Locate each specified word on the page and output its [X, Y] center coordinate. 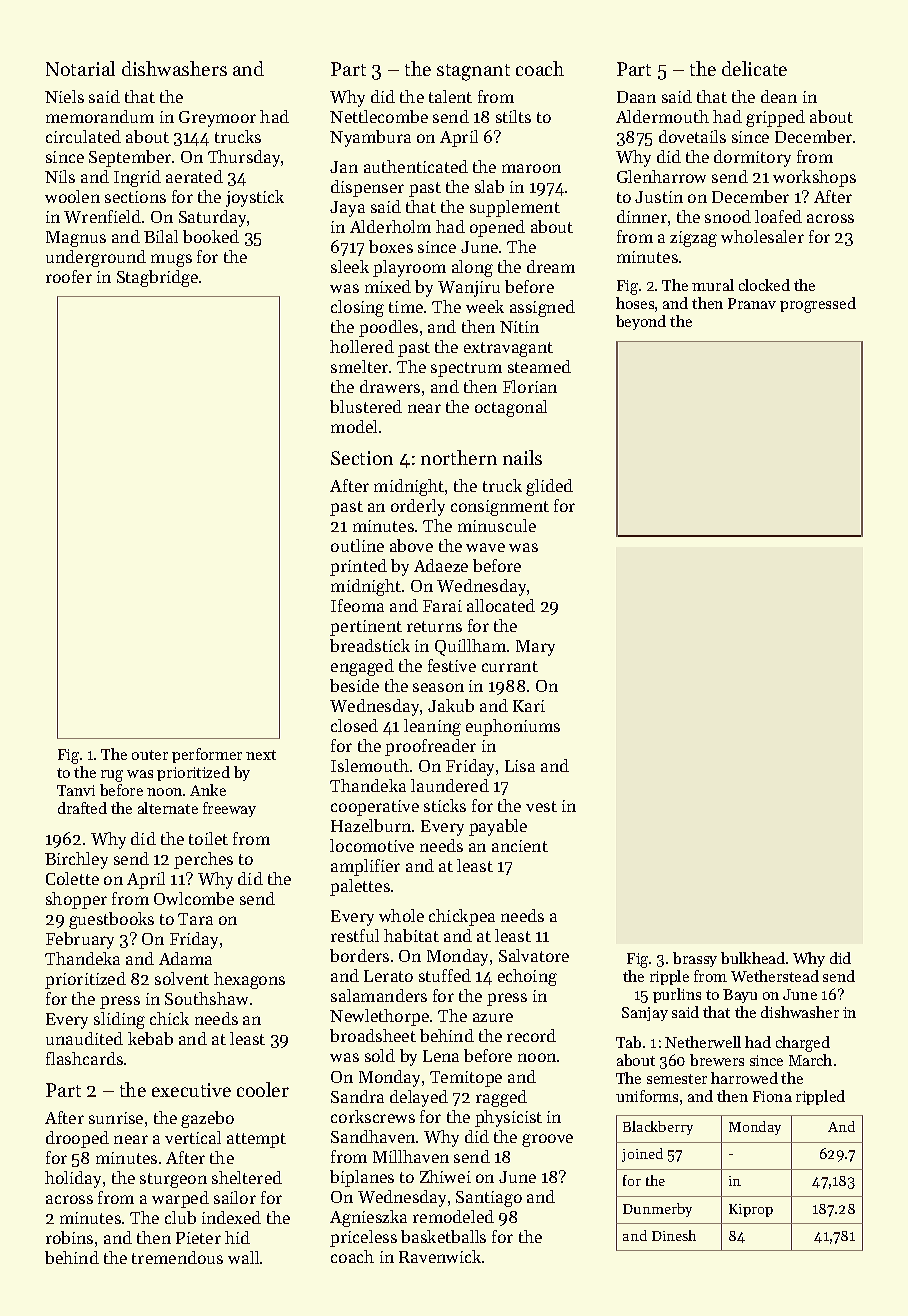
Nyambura [370, 138]
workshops [814, 178]
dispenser [367, 188]
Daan [636, 97]
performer [207, 755]
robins [69, 1237]
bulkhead [753, 958]
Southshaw [206, 998]
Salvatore [534, 955]
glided [549, 487]
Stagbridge [157, 278]
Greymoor [217, 119]
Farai [442, 606]
